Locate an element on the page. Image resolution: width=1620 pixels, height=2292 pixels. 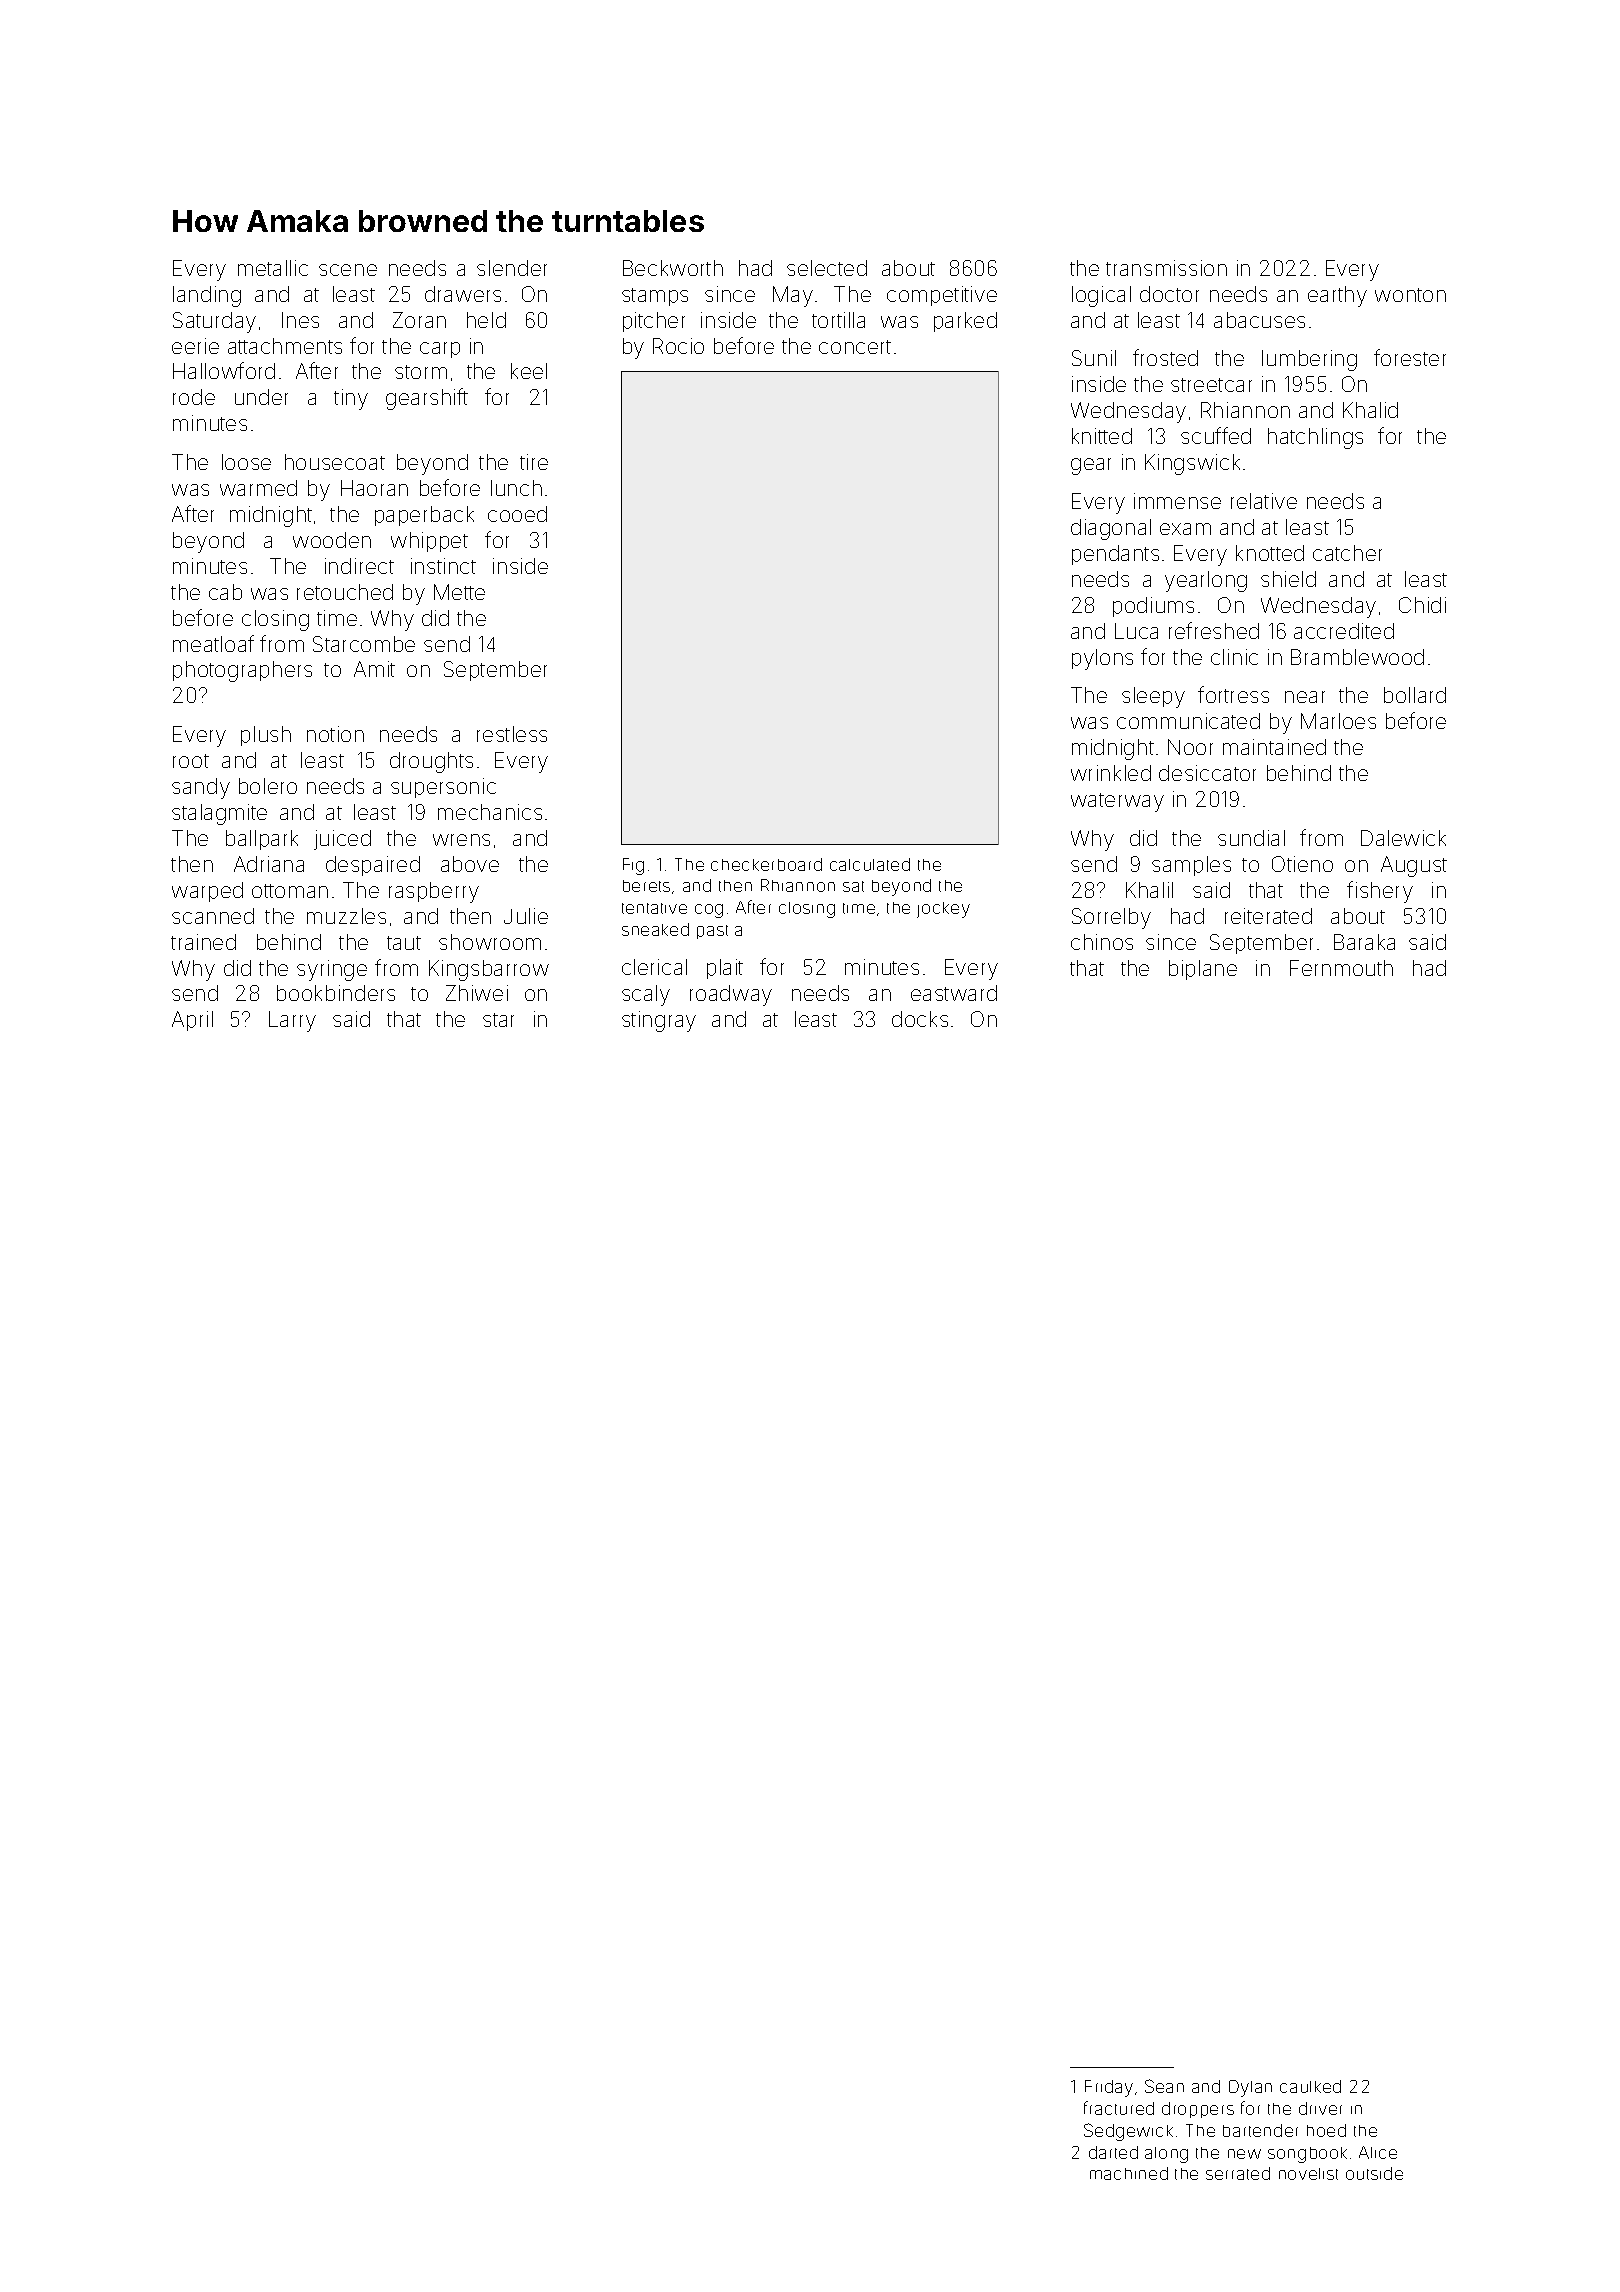
Ines is located at coordinates (300, 320).
